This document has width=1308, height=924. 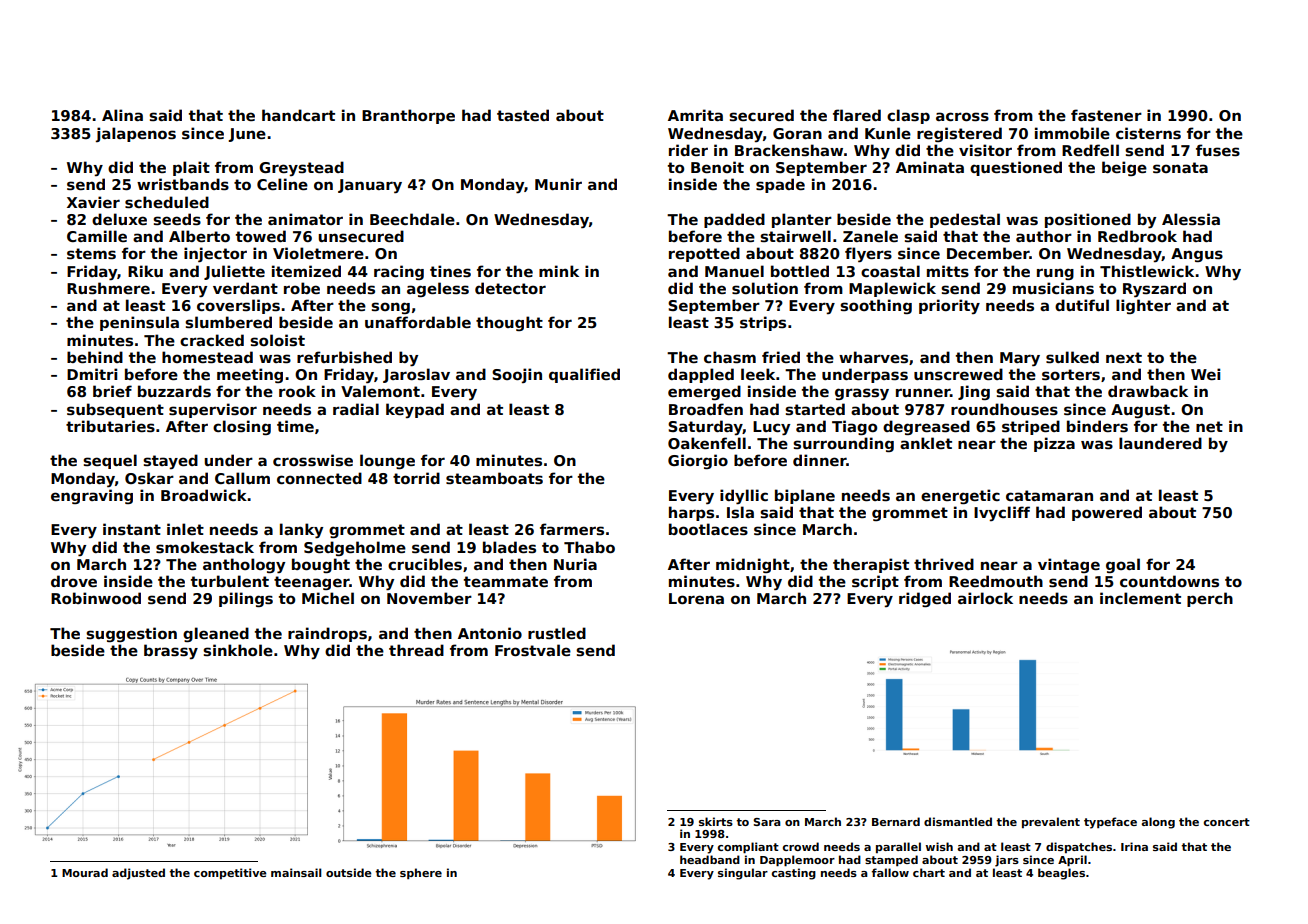 I want to click on fastener, so click(x=1106, y=115).
